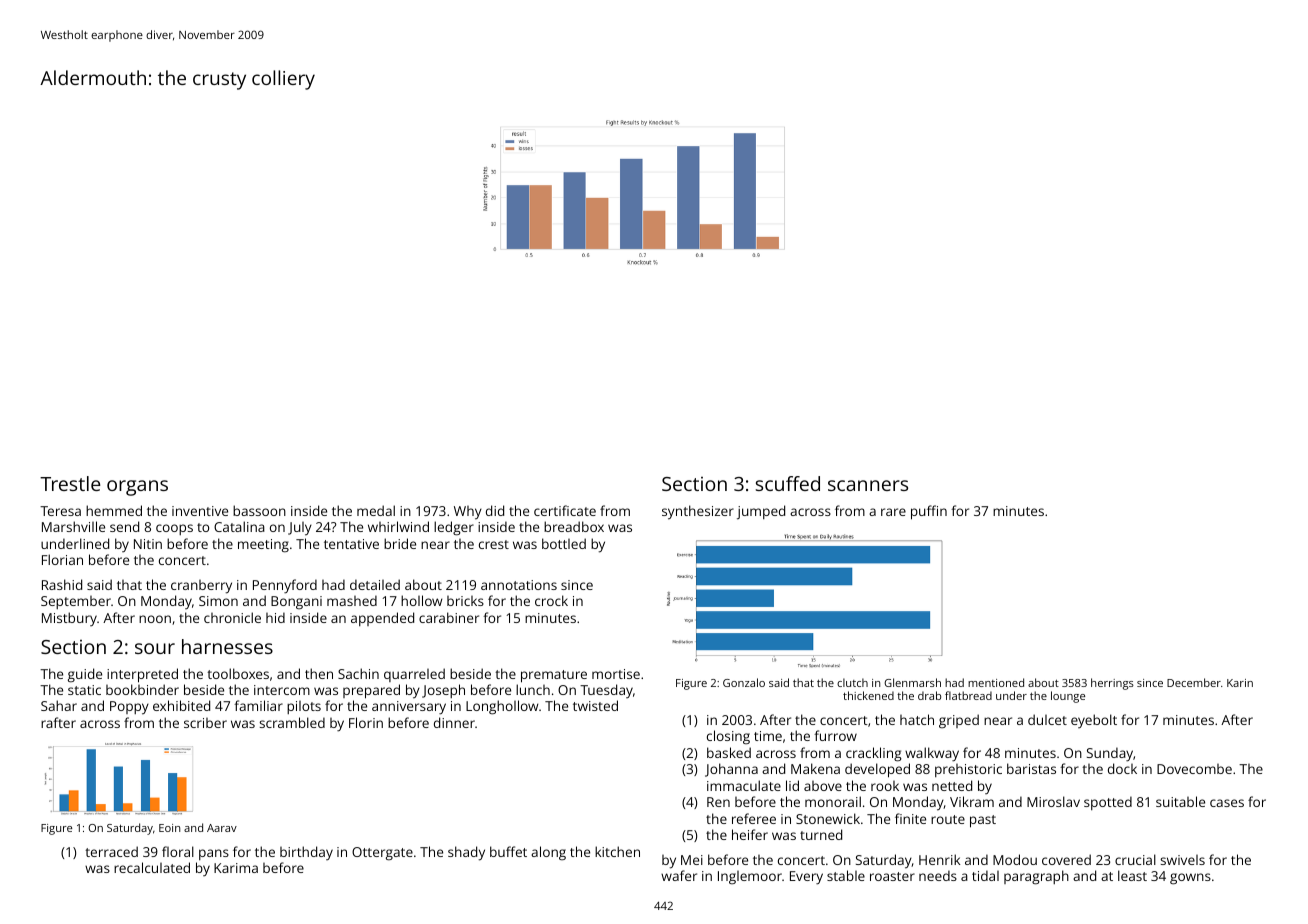 Image resolution: width=1308 pixels, height=924 pixels. Describe the element at coordinates (868, 485) in the document. I see `scanners` at that location.
